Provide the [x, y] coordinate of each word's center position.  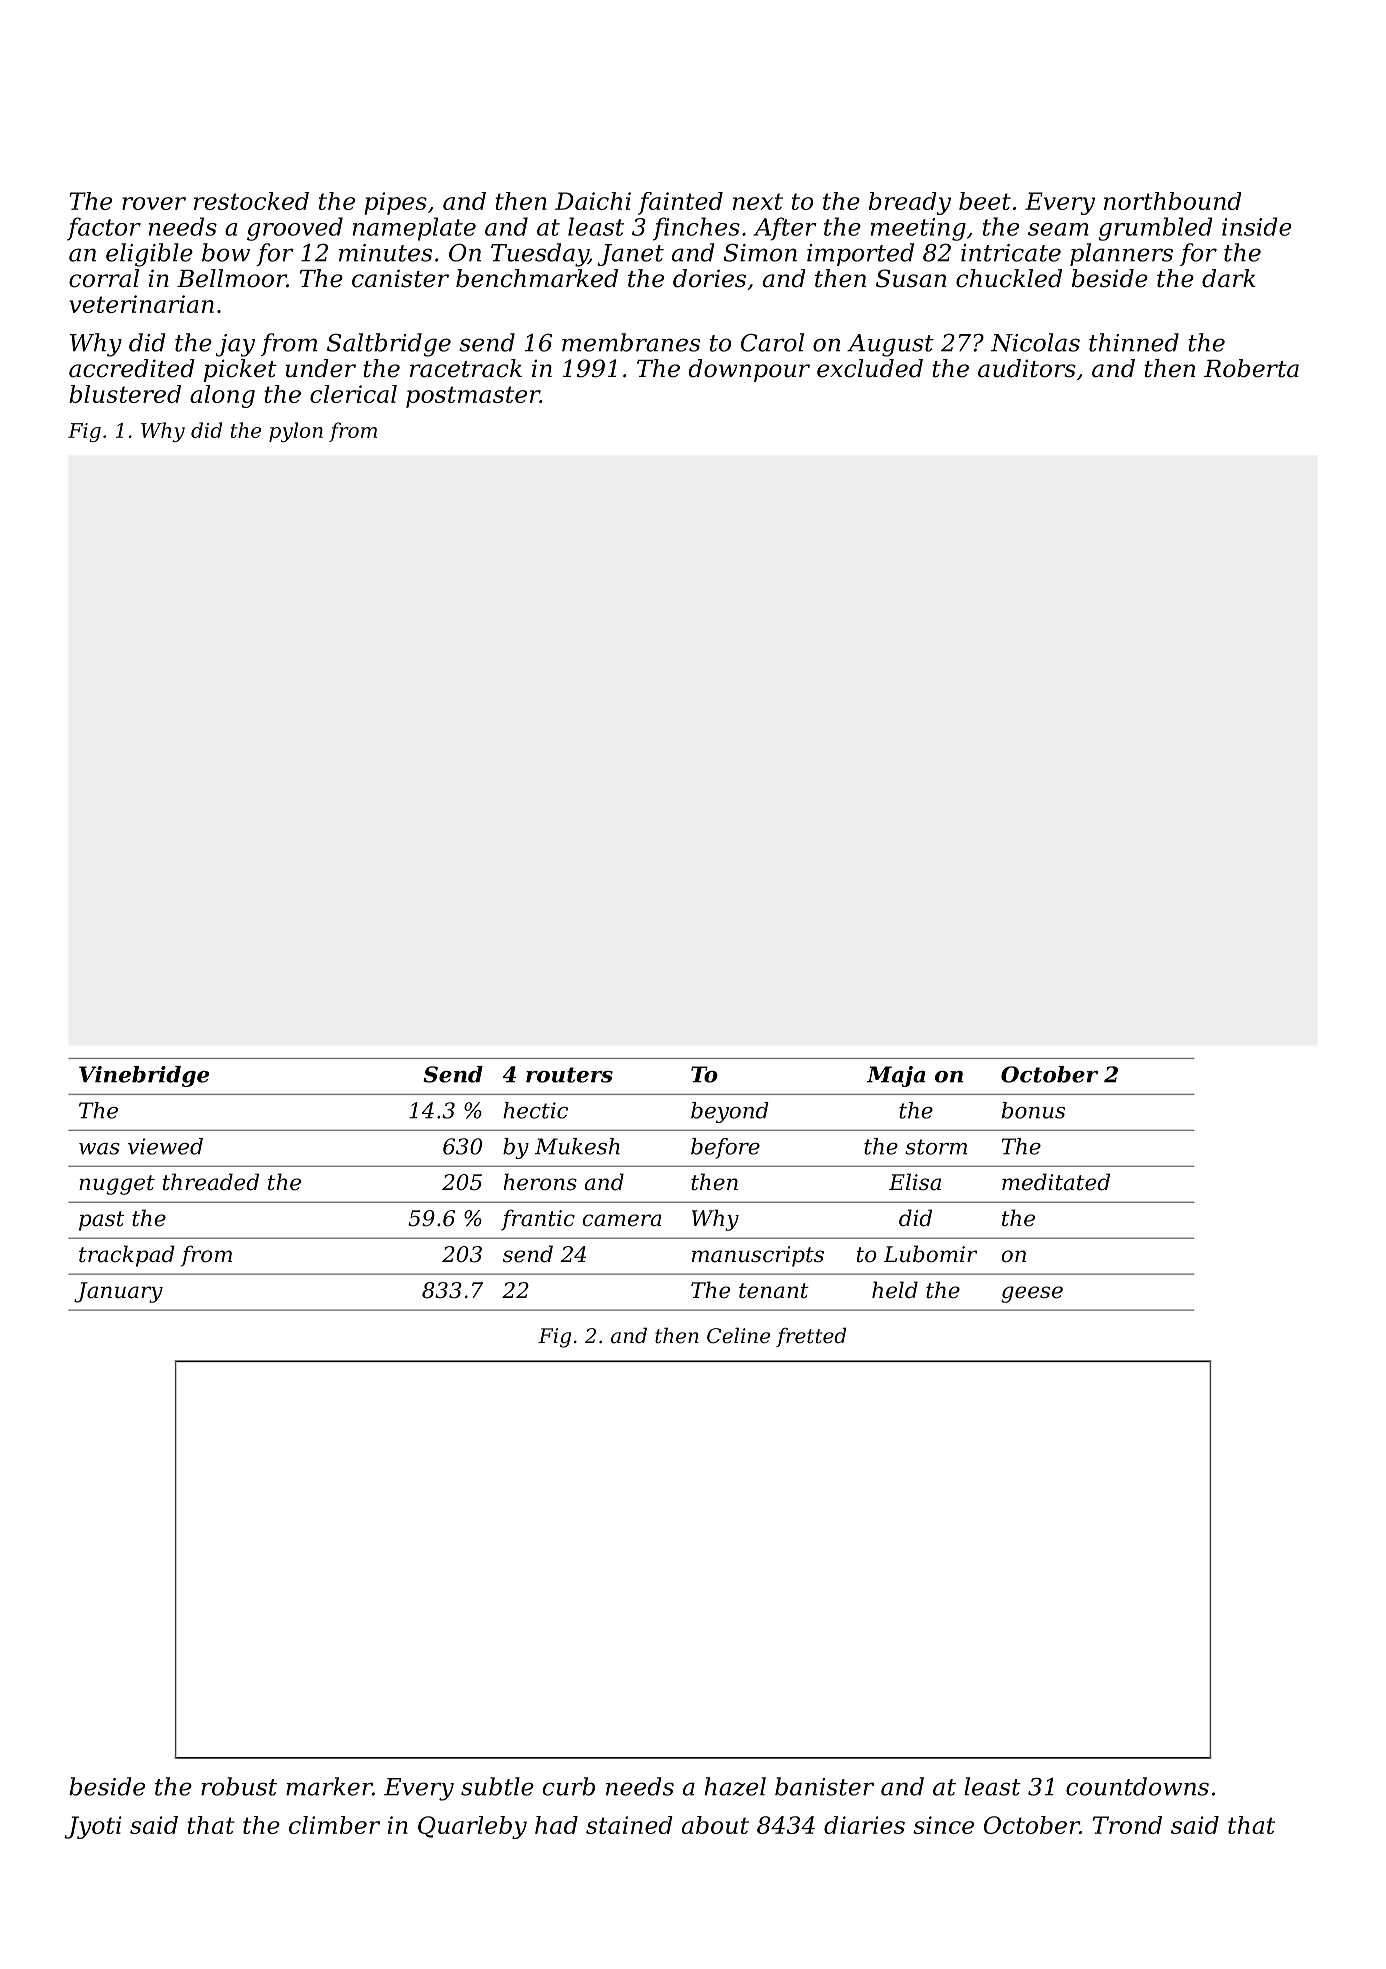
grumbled [1155, 229]
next [758, 201]
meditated [1056, 1182]
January [118, 1292]
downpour [749, 370]
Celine [738, 1335]
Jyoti [93, 1827]
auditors [1027, 368]
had [556, 1825]
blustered [125, 394]
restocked [251, 201]
